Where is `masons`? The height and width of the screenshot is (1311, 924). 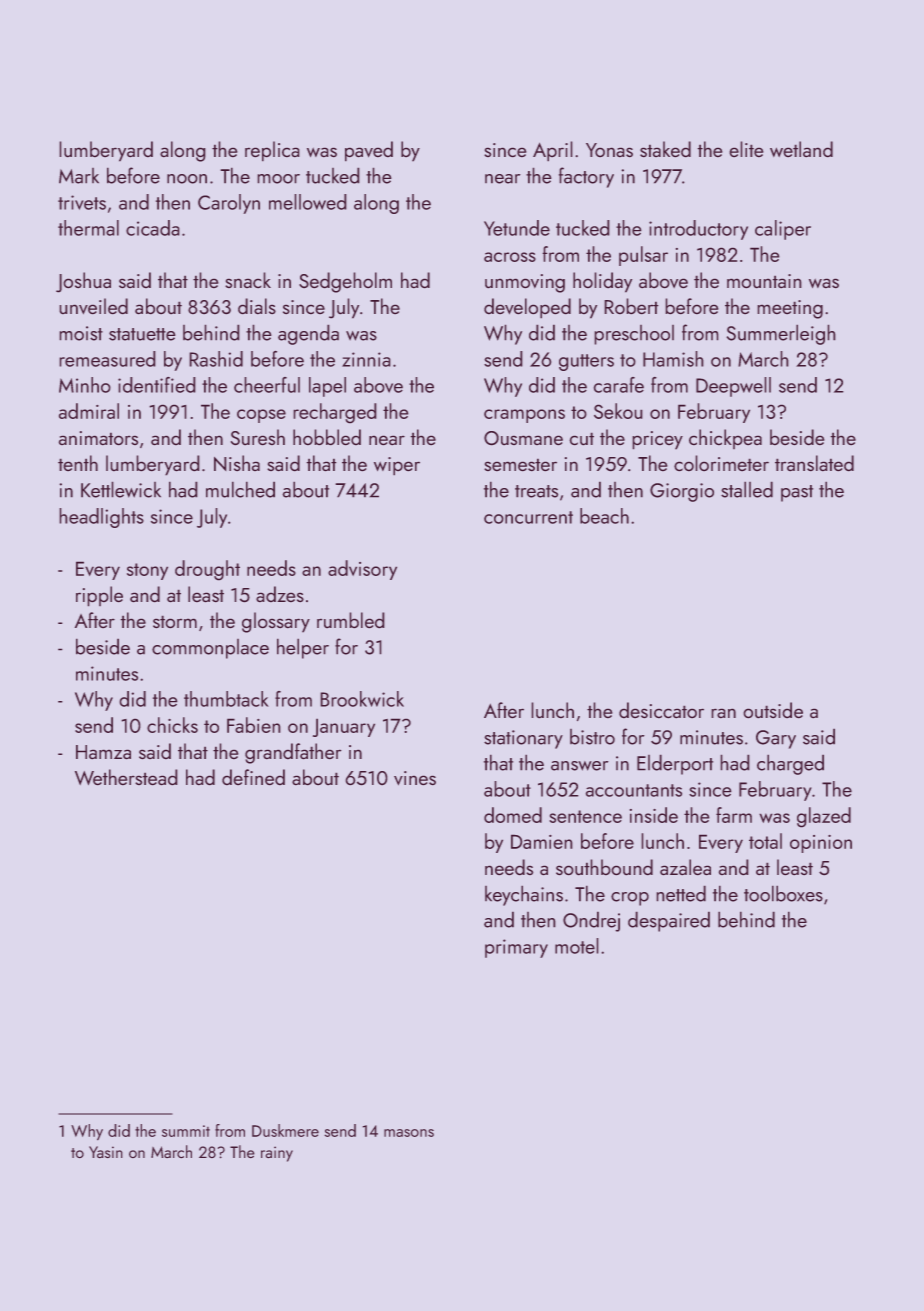
masons is located at coordinates (409, 1133).
